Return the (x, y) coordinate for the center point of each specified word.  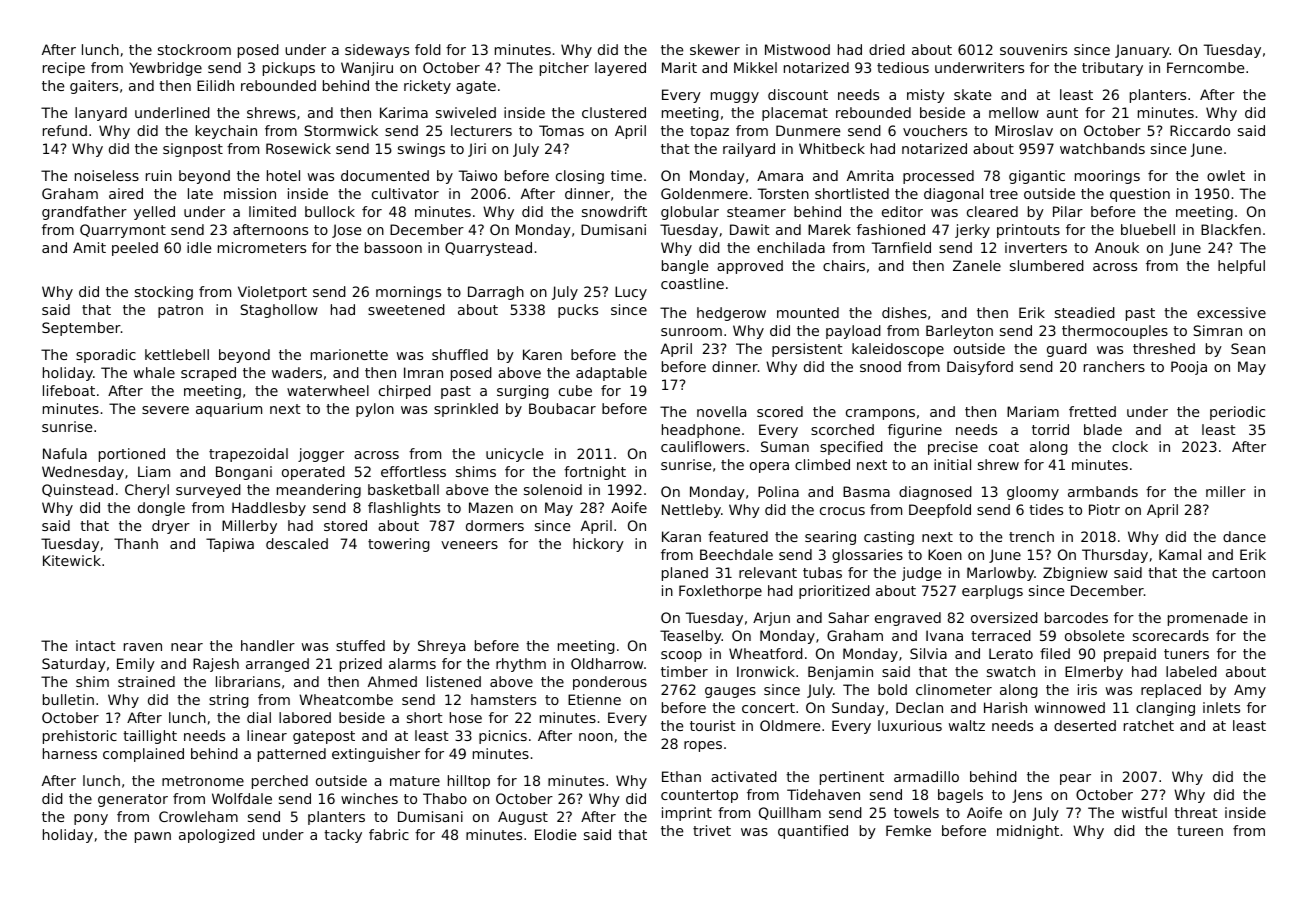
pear (1075, 779)
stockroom (194, 49)
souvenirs (1033, 49)
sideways (377, 51)
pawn (153, 837)
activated (744, 776)
